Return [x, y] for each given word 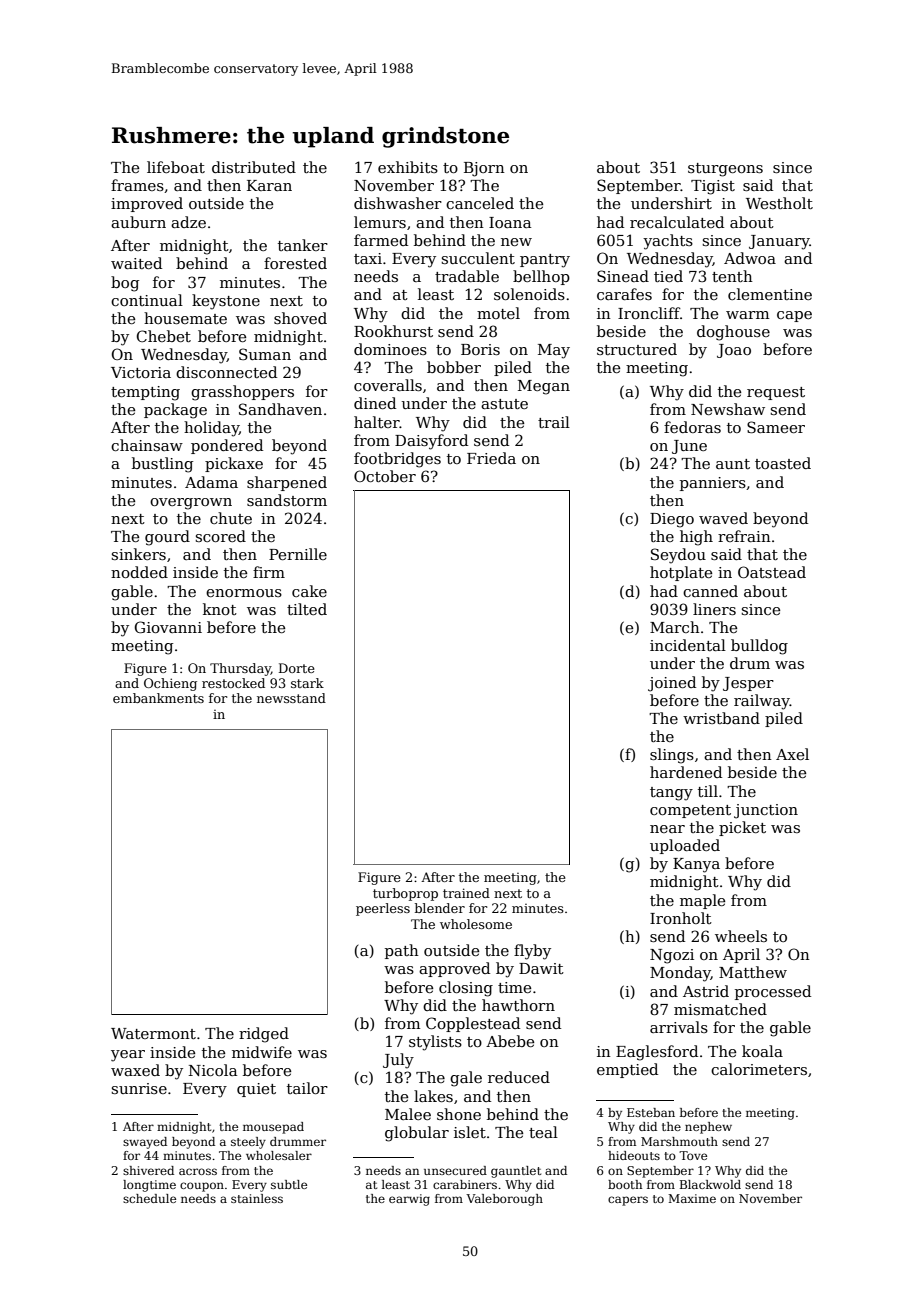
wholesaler [279, 1155]
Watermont [153, 1033]
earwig [409, 1200]
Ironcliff [649, 313]
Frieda [491, 458]
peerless [383, 909]
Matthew [753, 972]
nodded [139, 572]
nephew [708, 1128]
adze [188, 222]
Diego [672, 520]
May [554, 351]
